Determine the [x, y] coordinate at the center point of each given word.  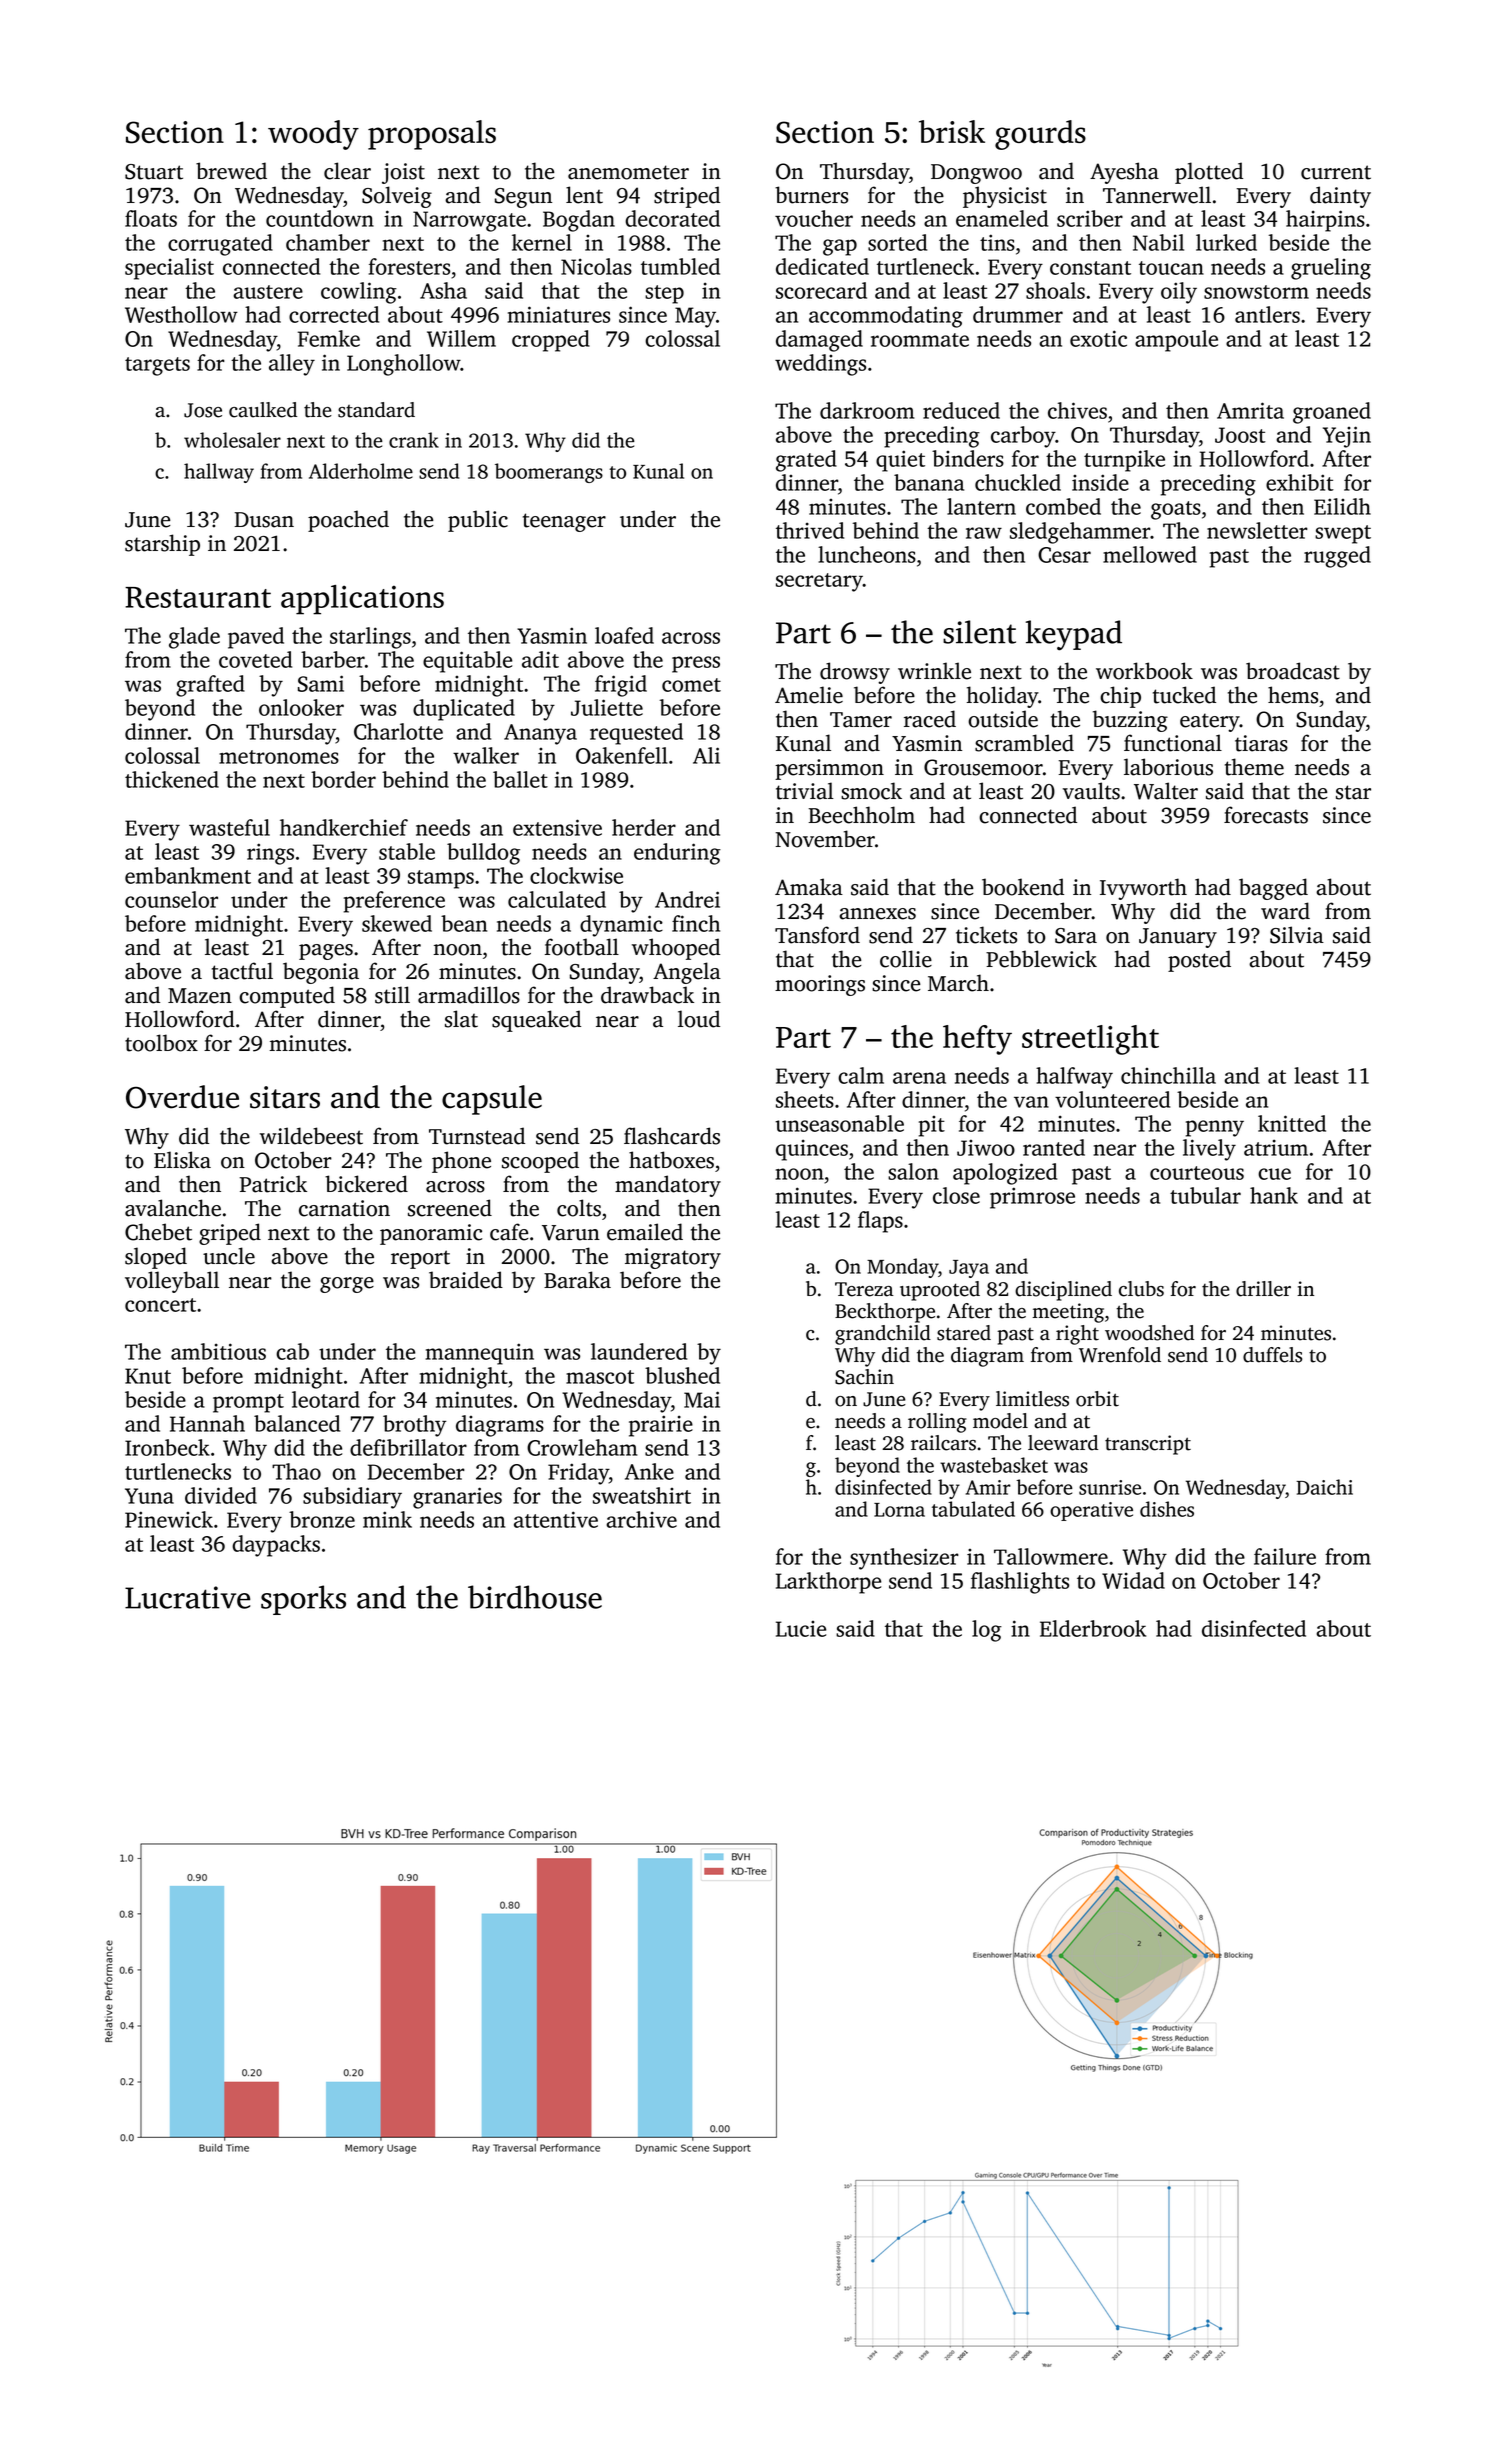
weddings [820, 365]
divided [221, 1495]
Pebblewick [1041, 959]
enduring [677, 854]
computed [287, 997]
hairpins [1325, 221]
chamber [328, 242]
